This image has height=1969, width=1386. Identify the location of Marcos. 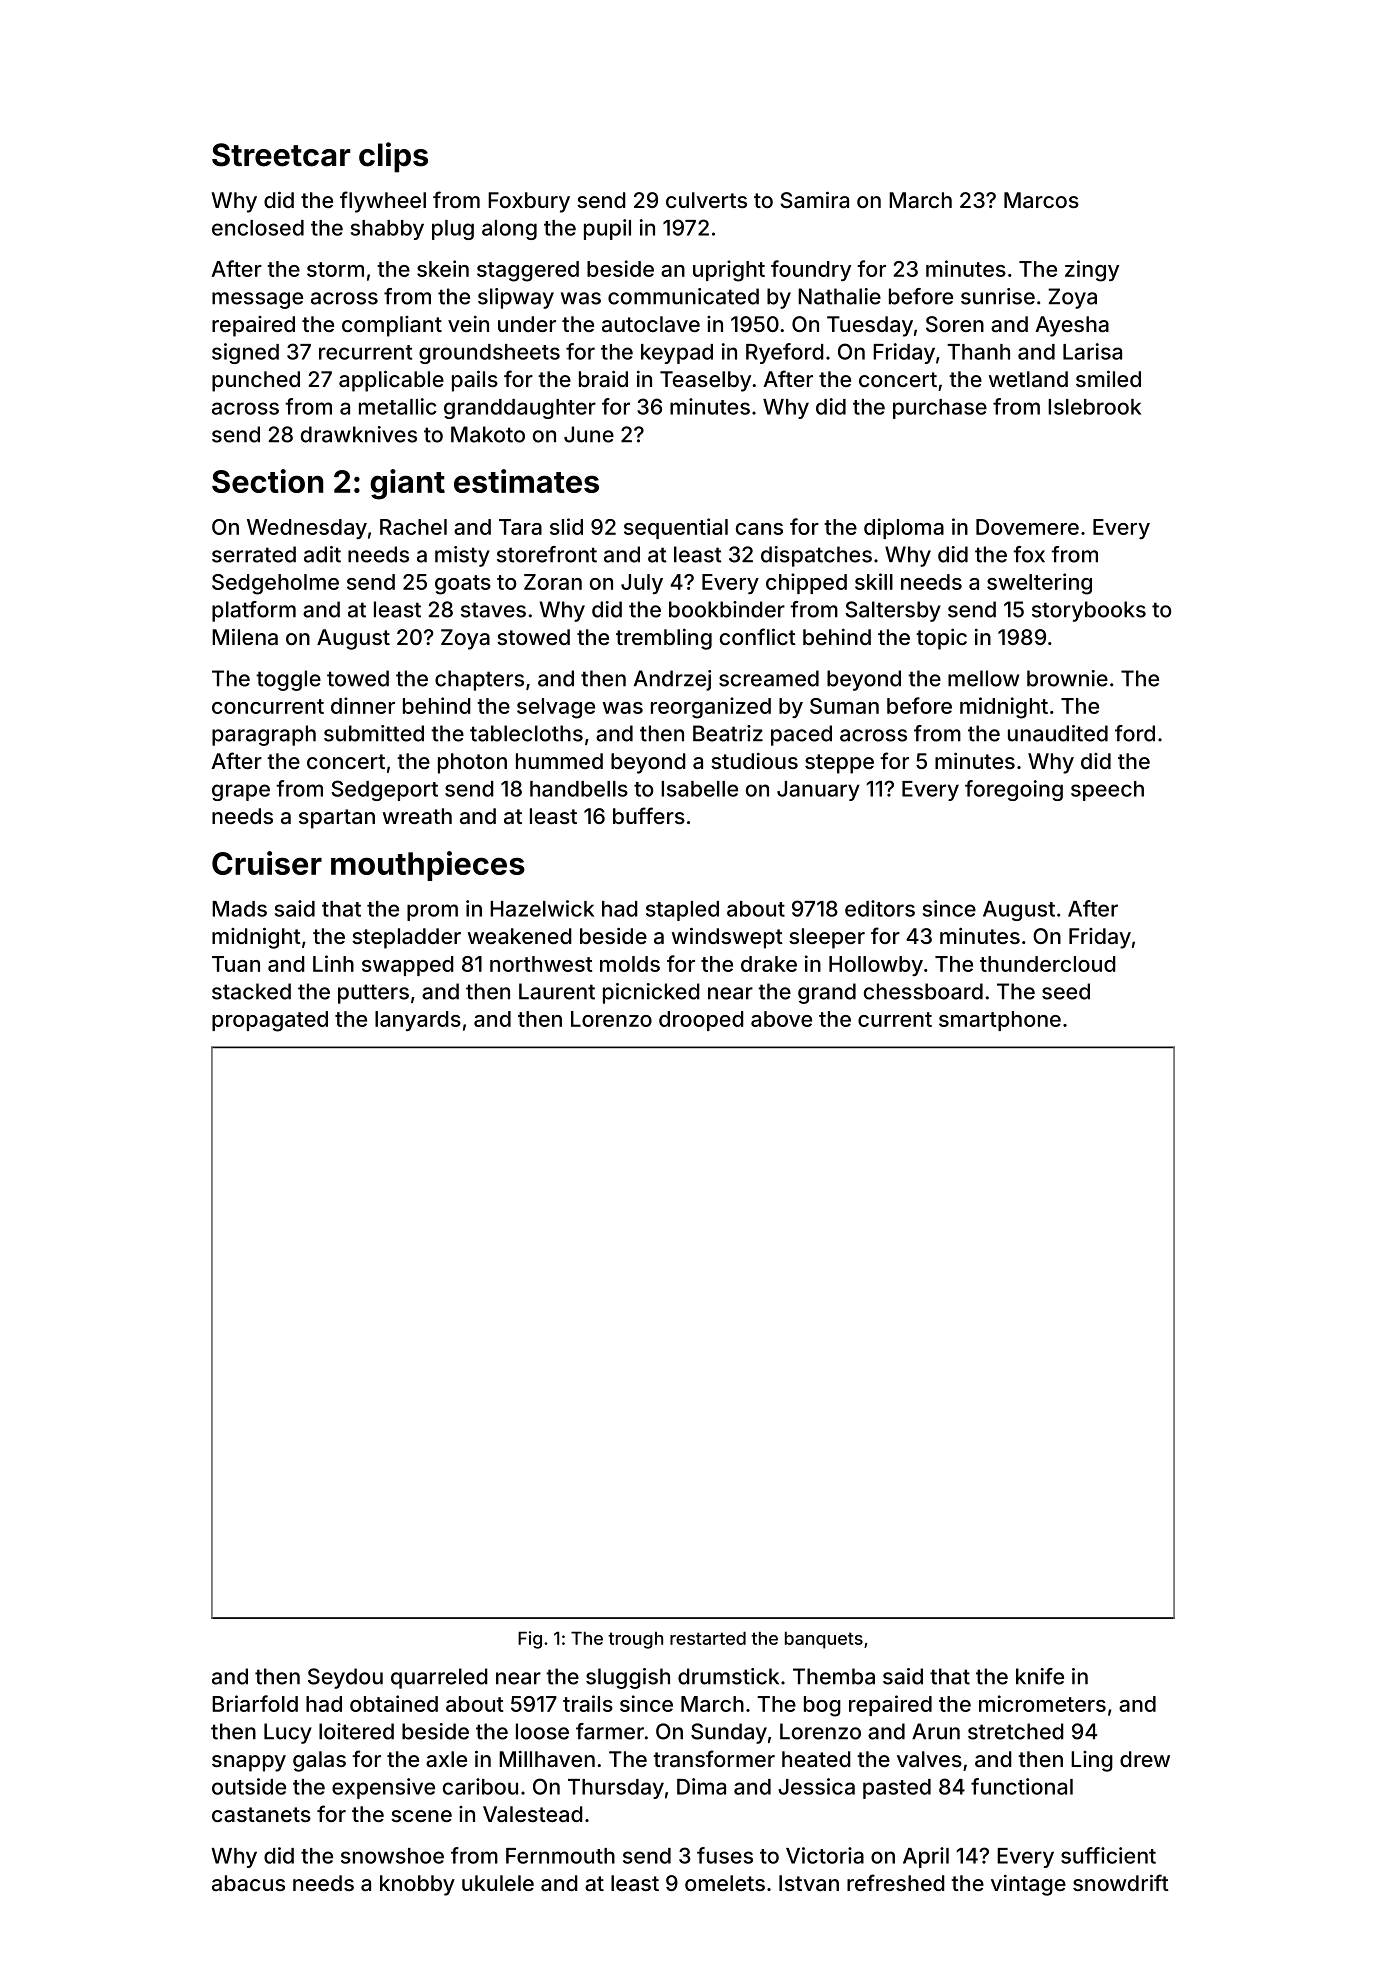
(1041, 200).
